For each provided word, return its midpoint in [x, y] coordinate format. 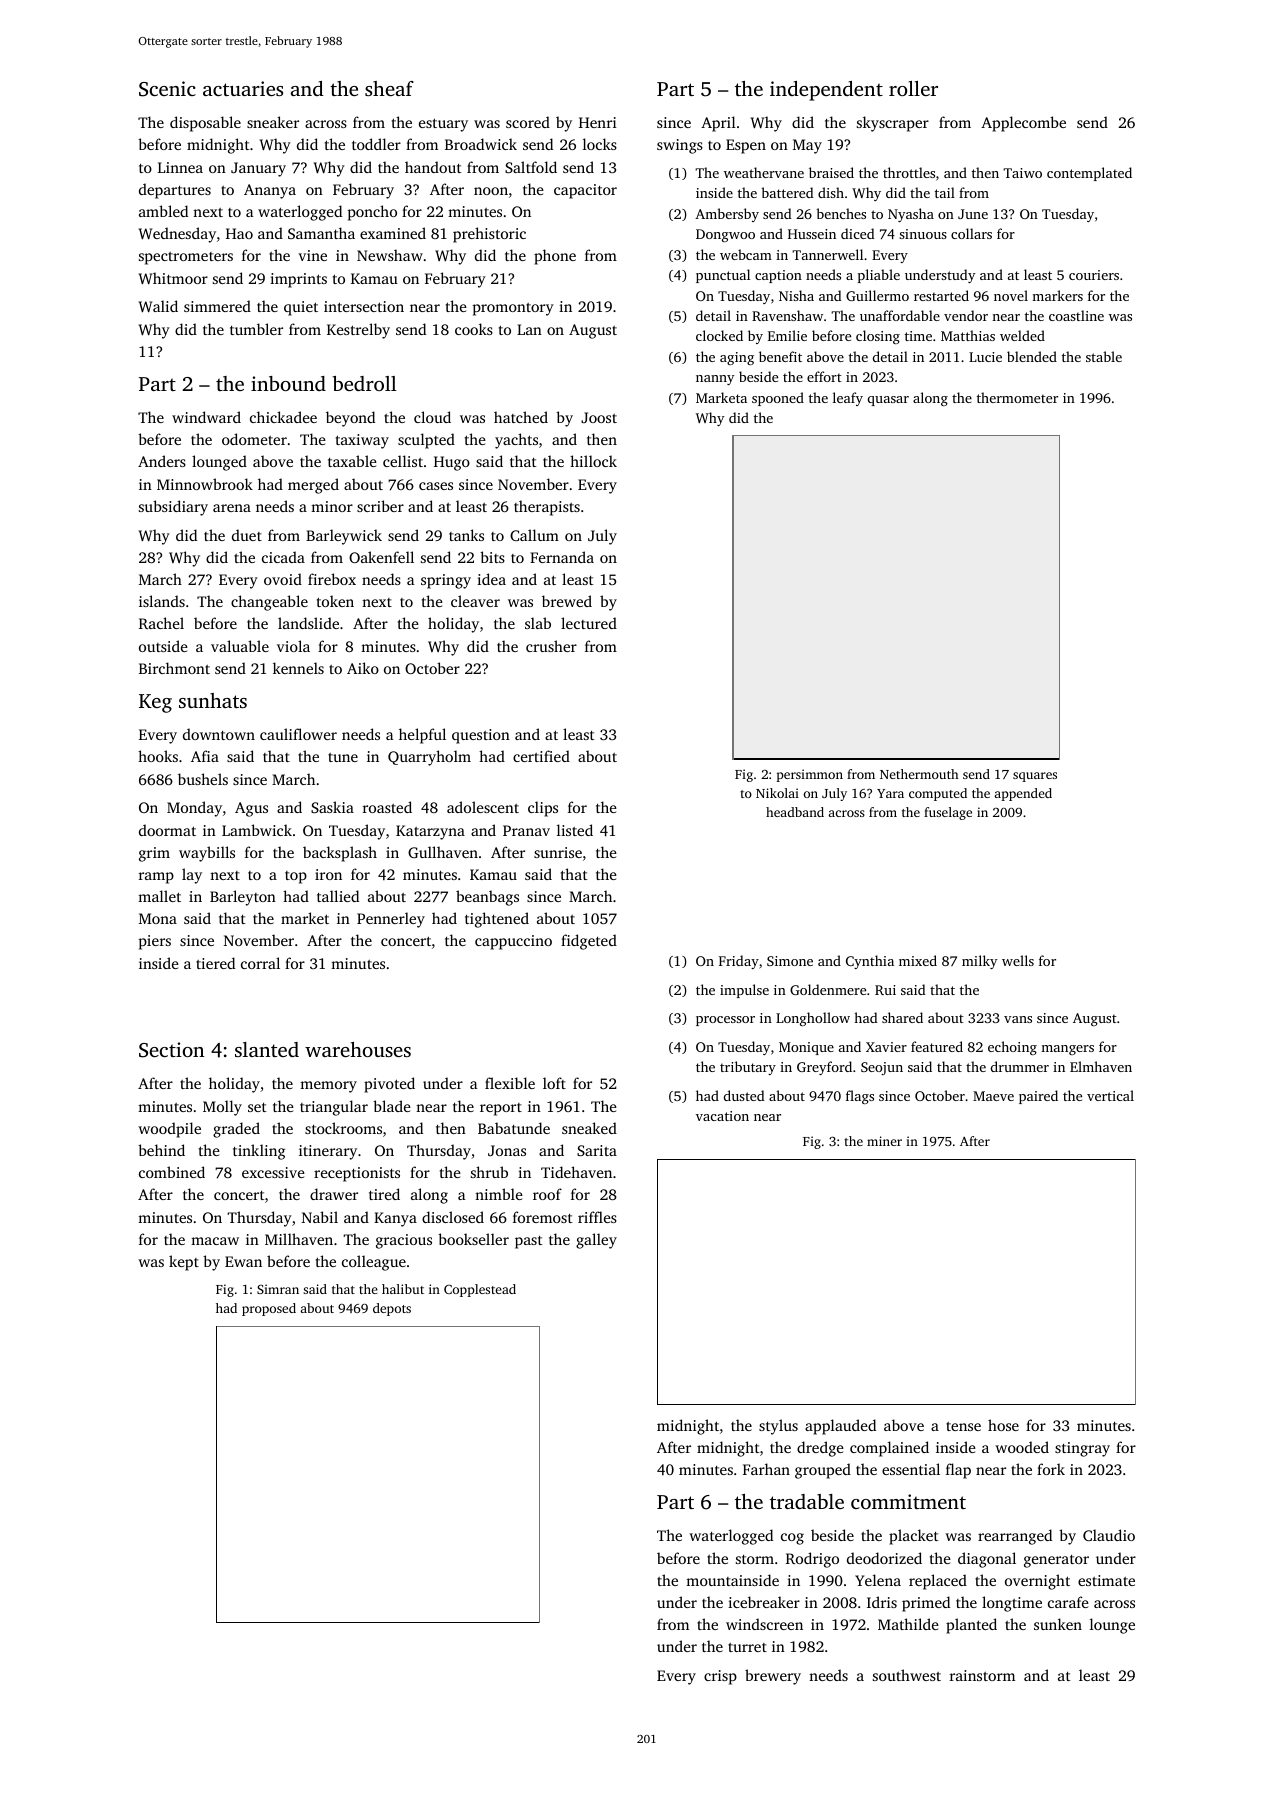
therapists [547, 508]
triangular [334, 1108]
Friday [739, 962]
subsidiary [173, 508]
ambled [163, 211]
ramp [156, 878]
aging [737, 358]
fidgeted [589, 942]
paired [1038, 1097]
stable [1104, 356]
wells [1018, 960]
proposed [269, 1309]
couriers [1094, 275]
